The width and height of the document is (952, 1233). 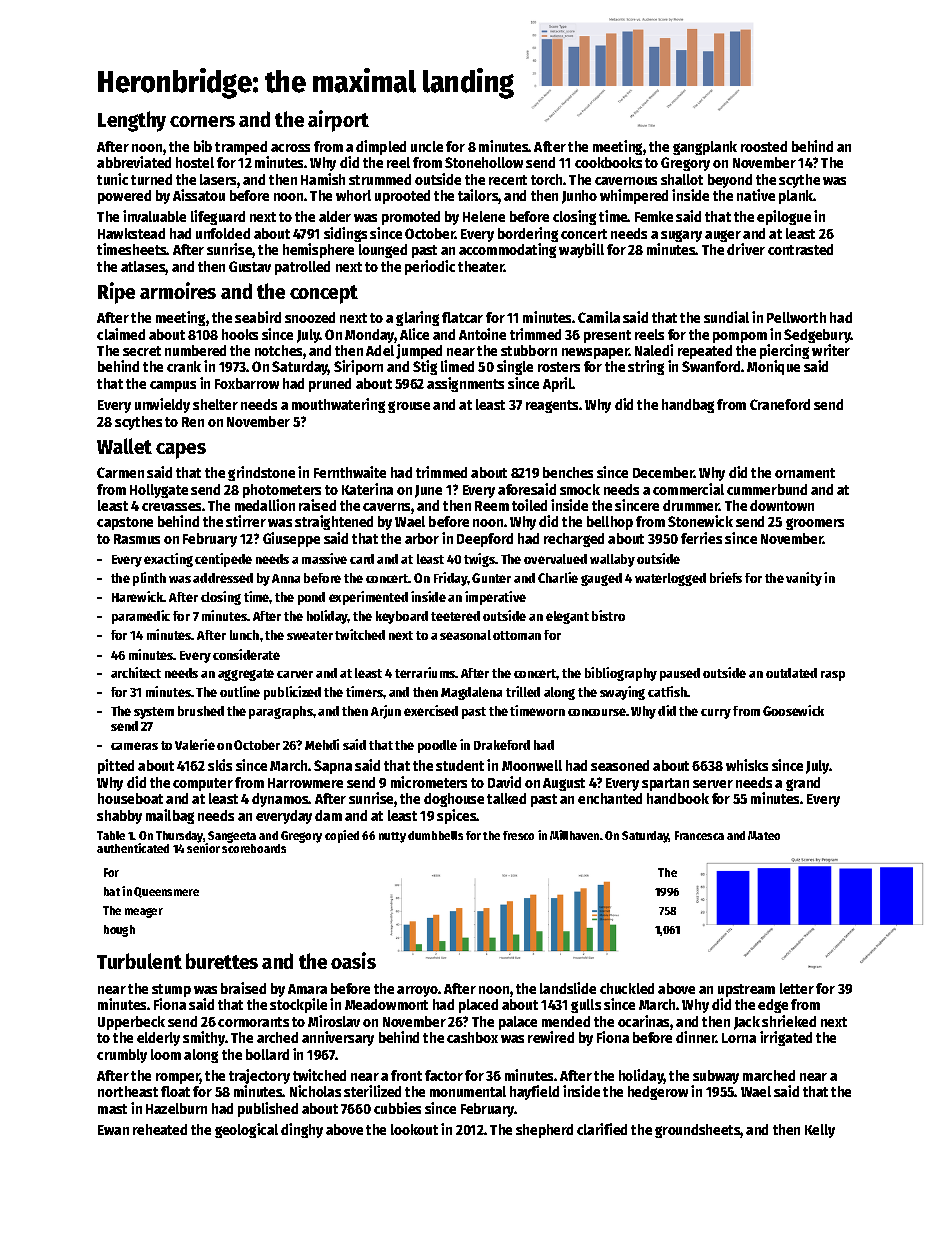 I want to click on Ewan, so click(x=113, y=1130).
